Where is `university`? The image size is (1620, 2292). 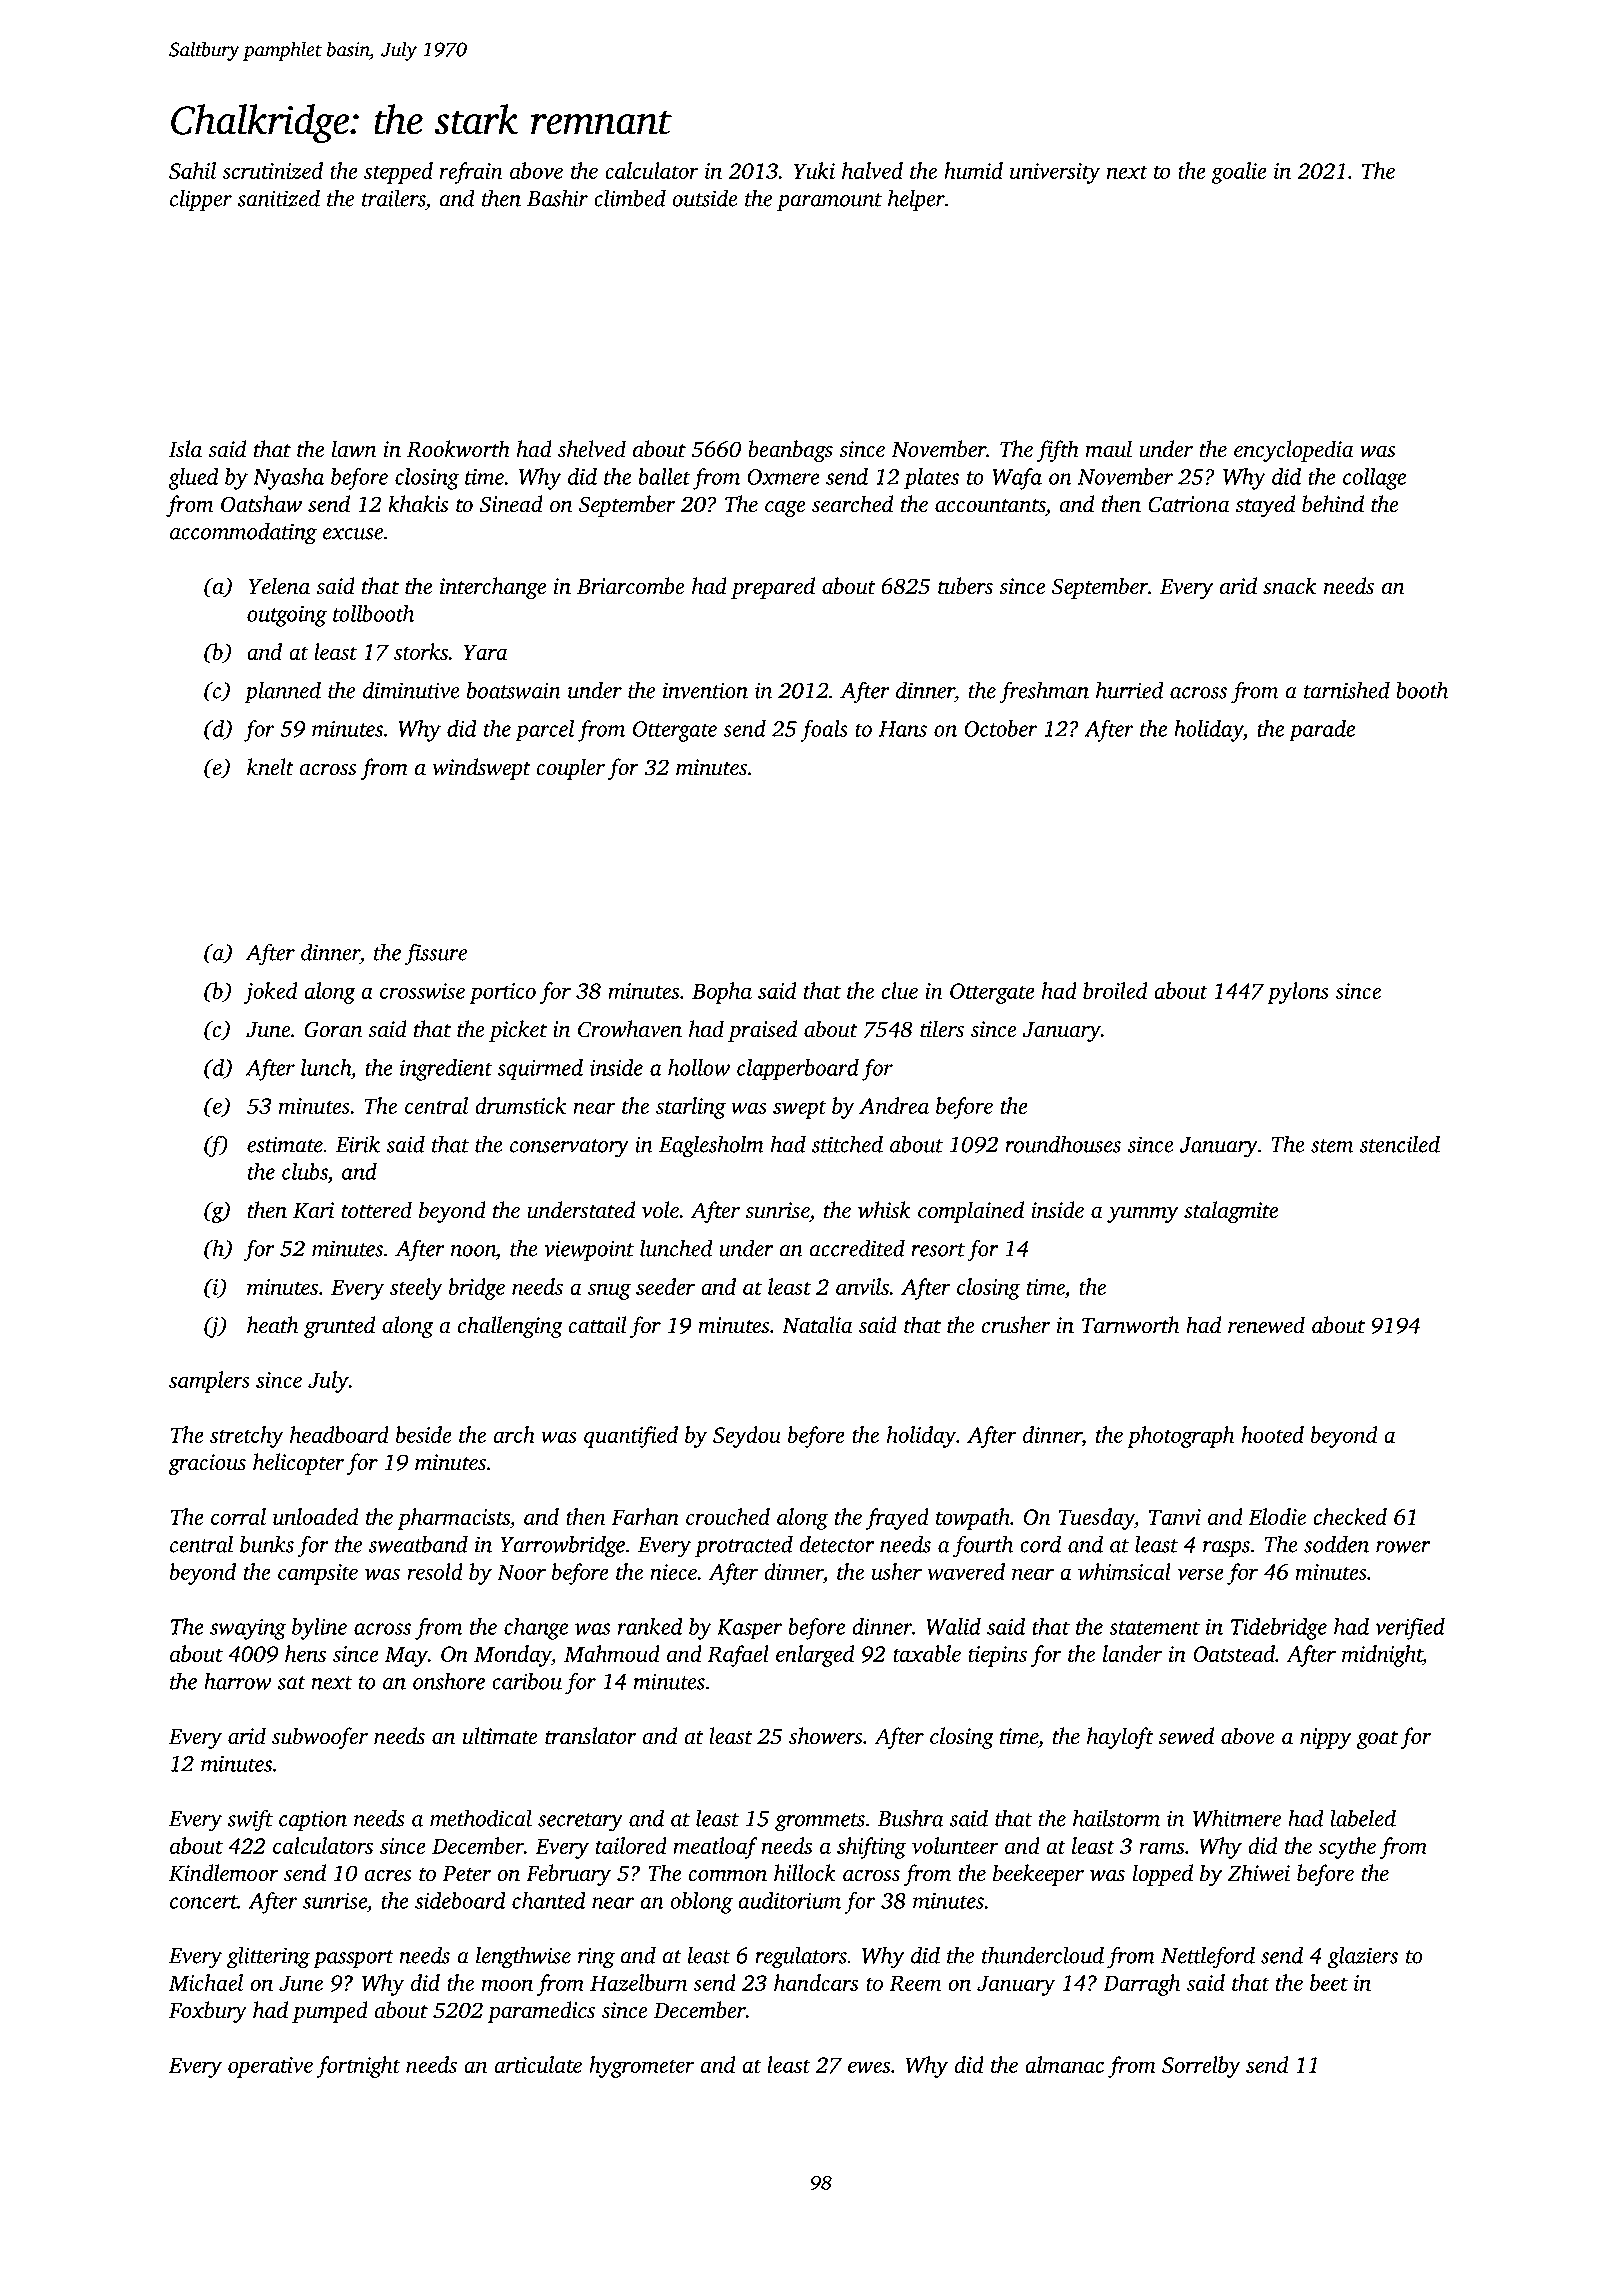 university is located at coordinates (1055, 173).
